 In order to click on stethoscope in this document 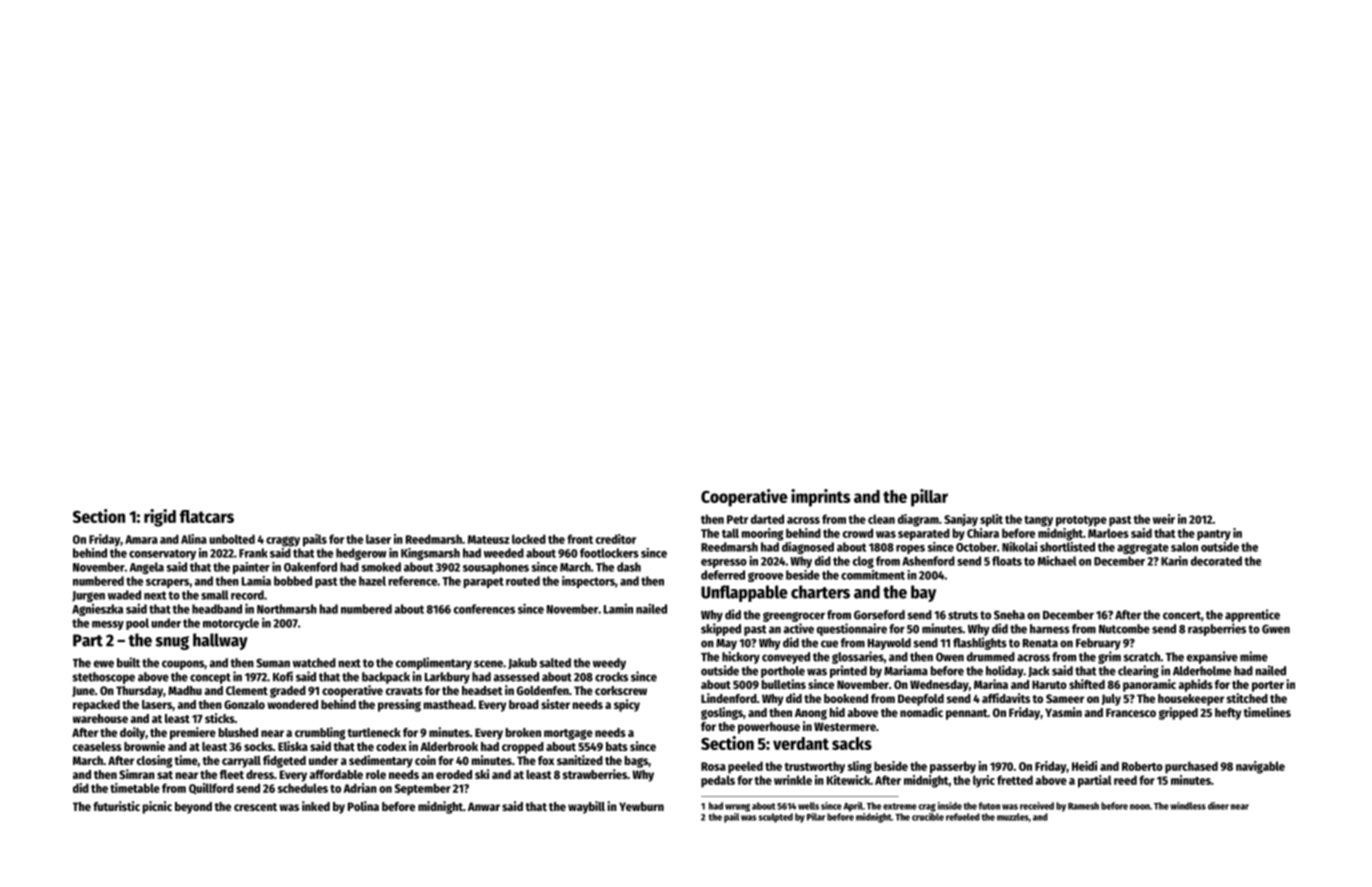, I will do `click(103, 678)`.
